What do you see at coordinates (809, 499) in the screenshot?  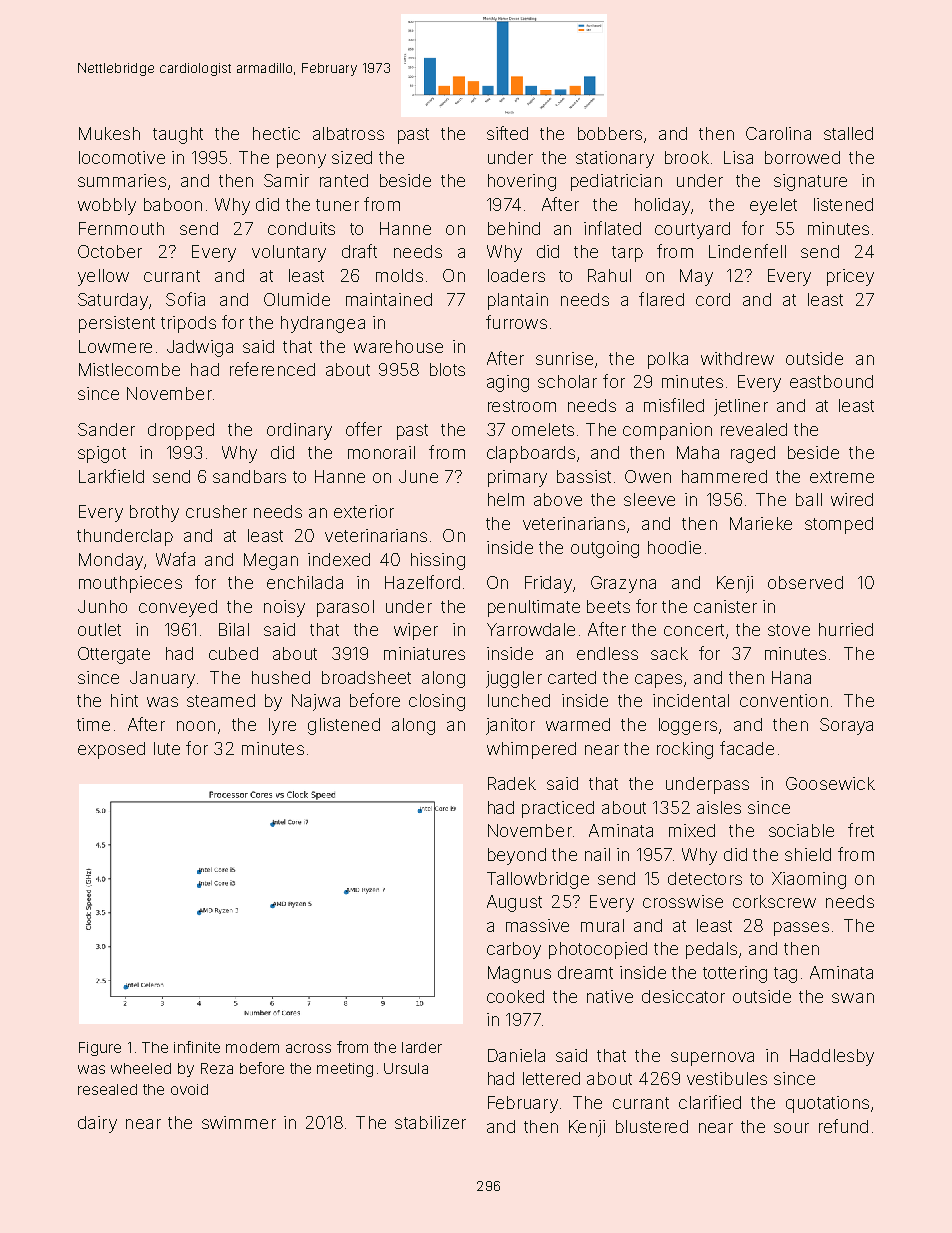 I see `ball` at bounding box center [809, 499].
